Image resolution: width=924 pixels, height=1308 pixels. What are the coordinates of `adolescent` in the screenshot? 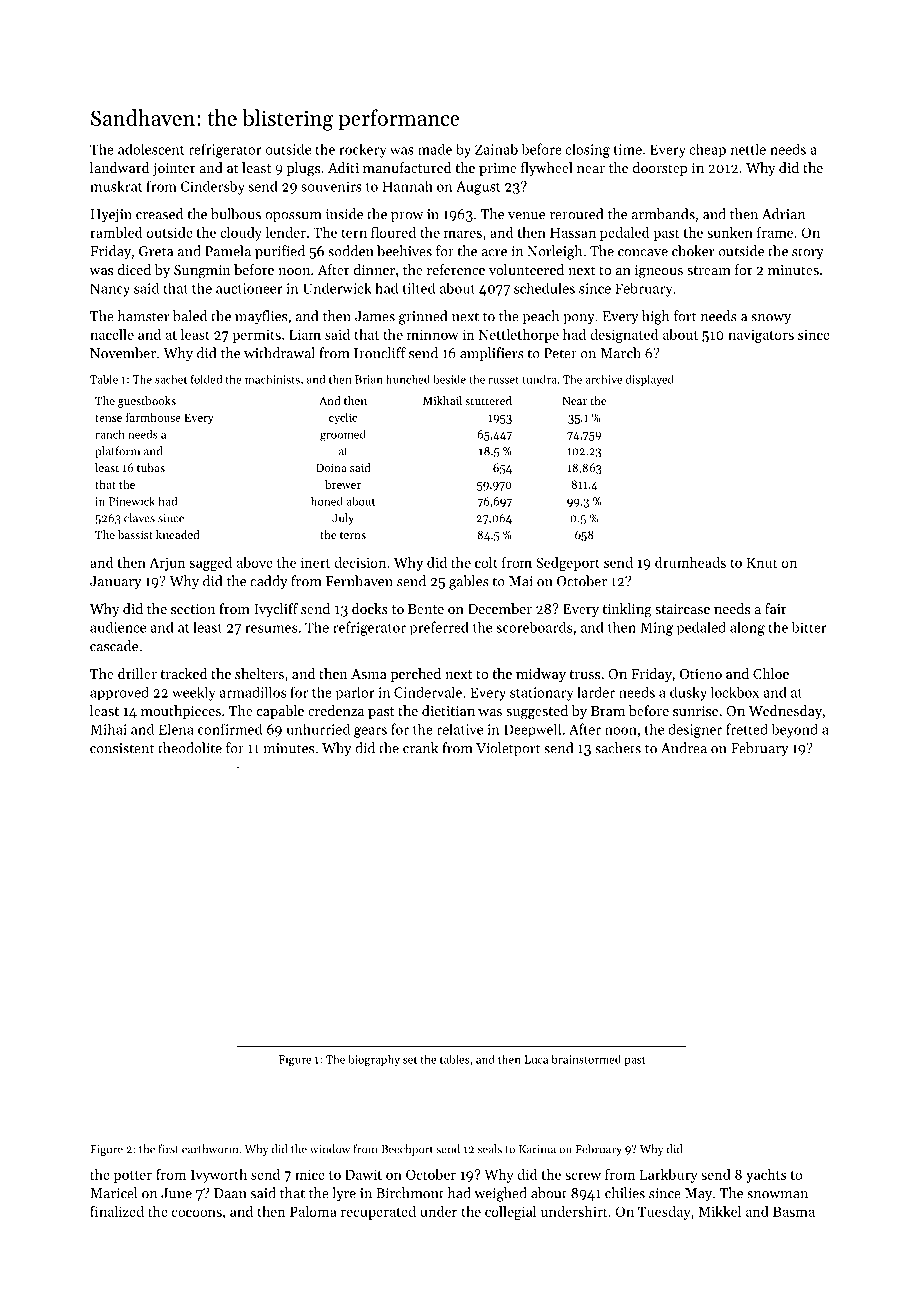 It's located at (151, 149).
